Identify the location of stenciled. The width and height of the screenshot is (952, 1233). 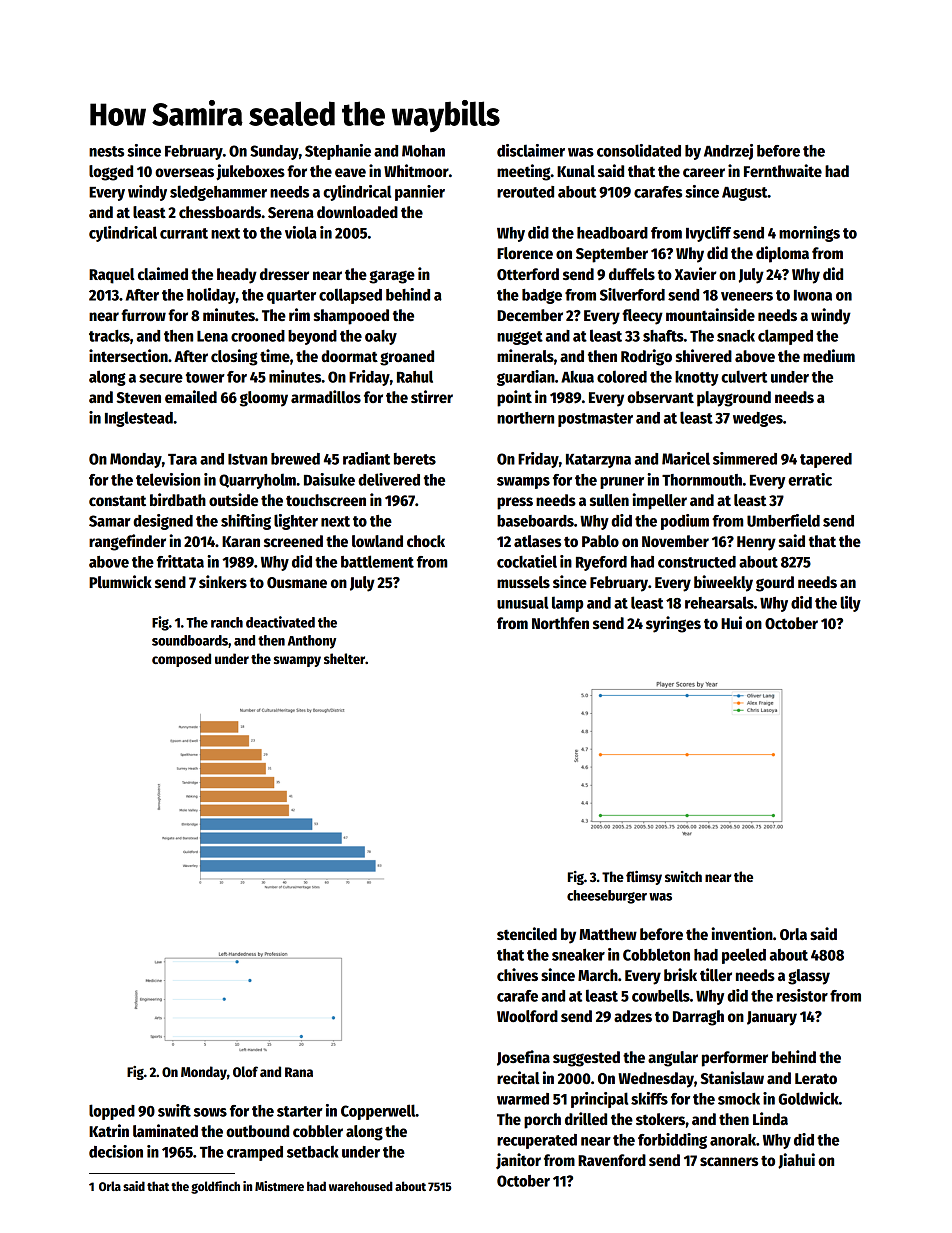
(527, 933).
